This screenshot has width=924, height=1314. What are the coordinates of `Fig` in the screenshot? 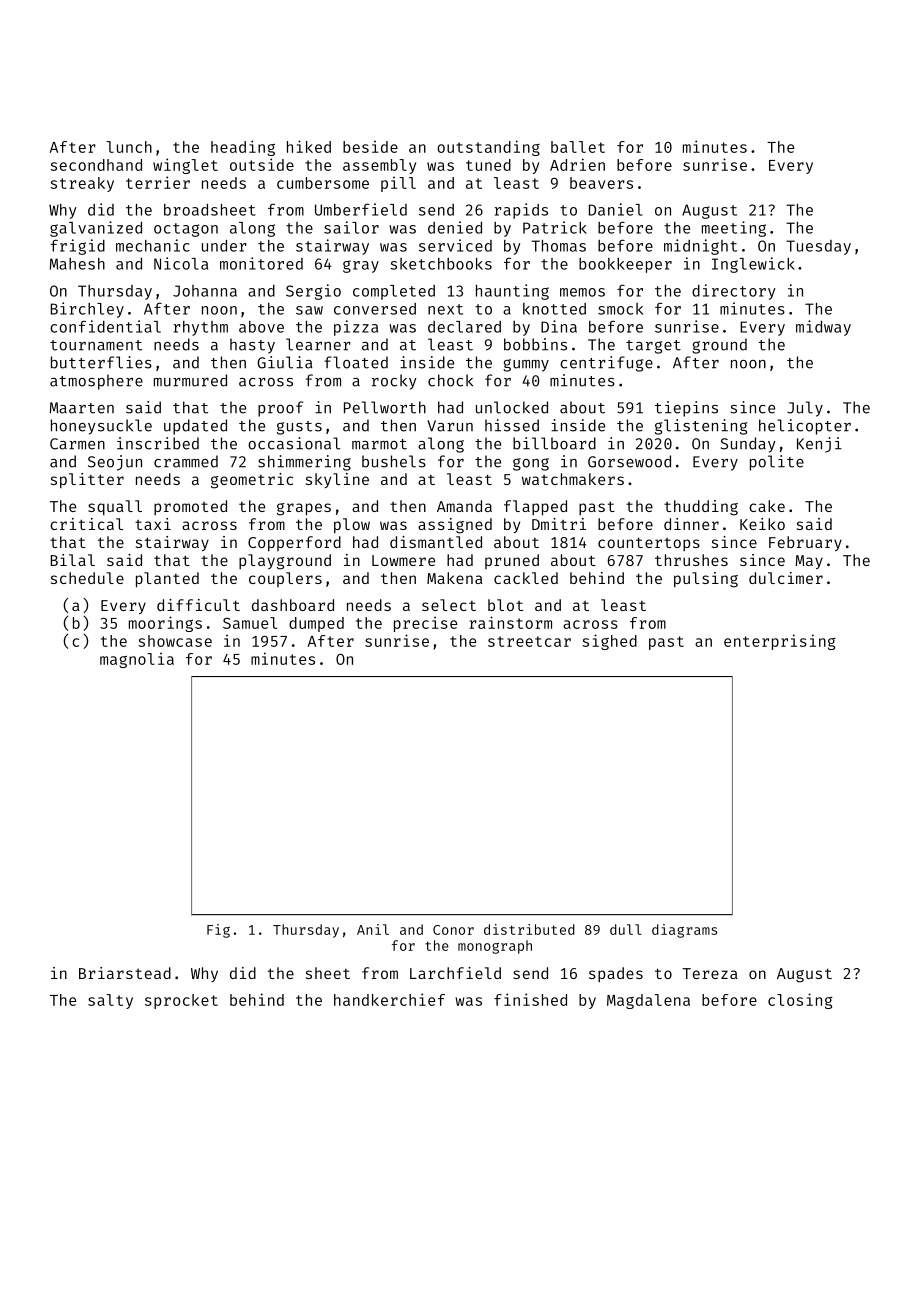 It's located at (218, 931).
